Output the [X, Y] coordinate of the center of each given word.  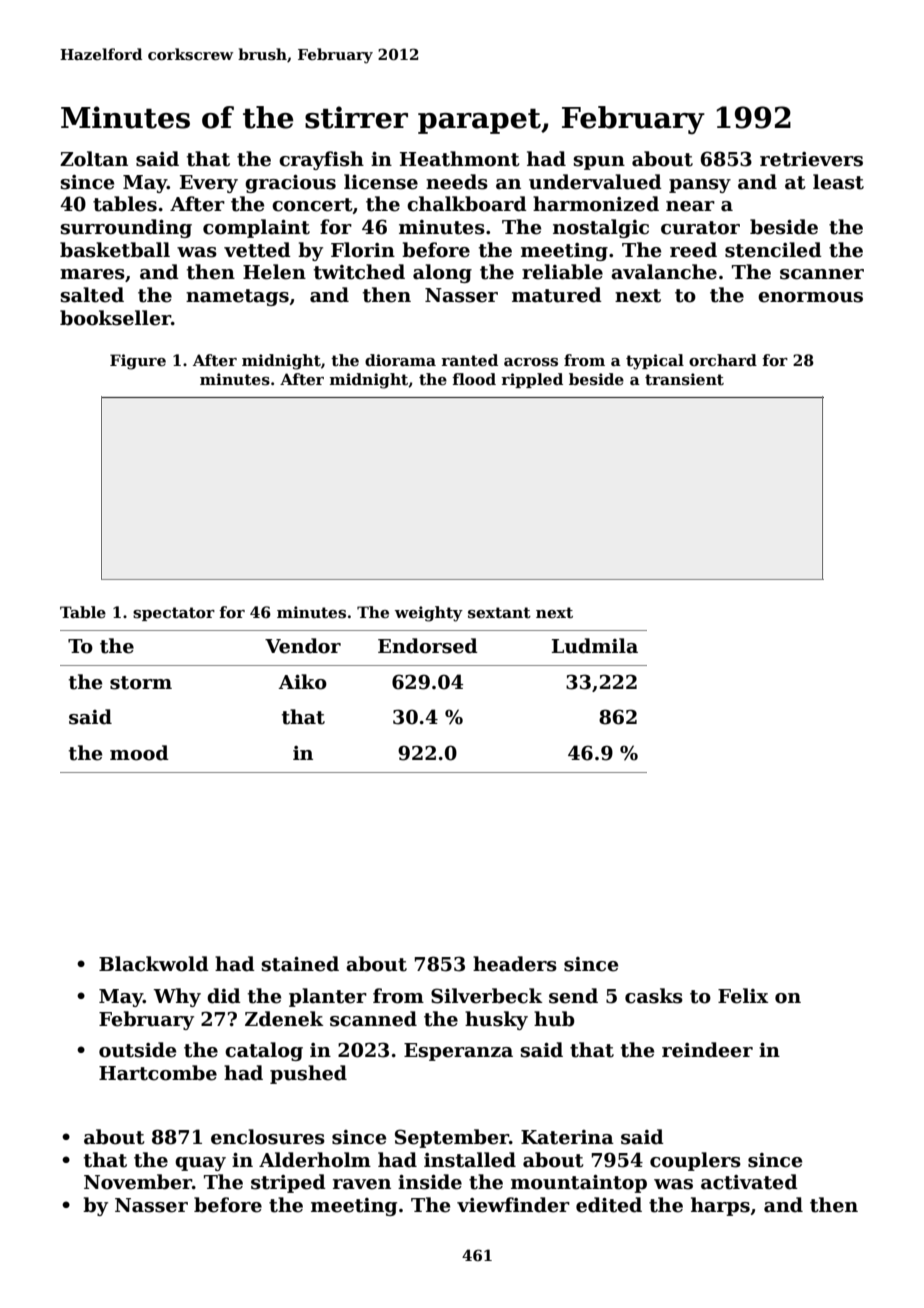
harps [720, 1206]
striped [288, 1183]
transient [684, 379]
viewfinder [513, 1205]
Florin [363, 250]
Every [209, 184]
